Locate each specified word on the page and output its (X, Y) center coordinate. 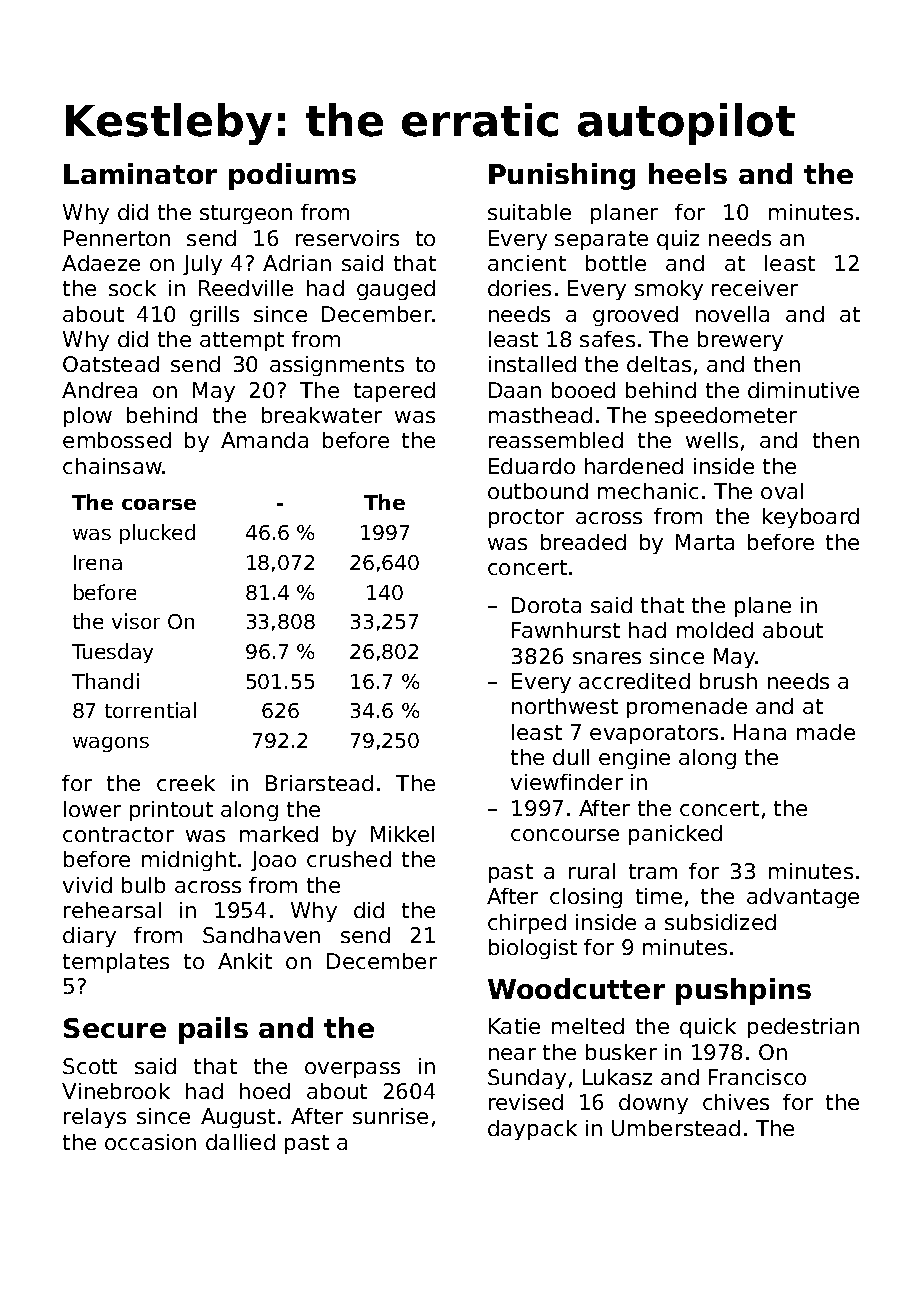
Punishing (562, 176)
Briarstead (319, 783)
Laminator (140, 173)
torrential (150, 710)
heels (688, 173)
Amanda (264, 440)
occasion (150, 1142)
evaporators (654, 734)
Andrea (99, 390)
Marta (705, 542)
